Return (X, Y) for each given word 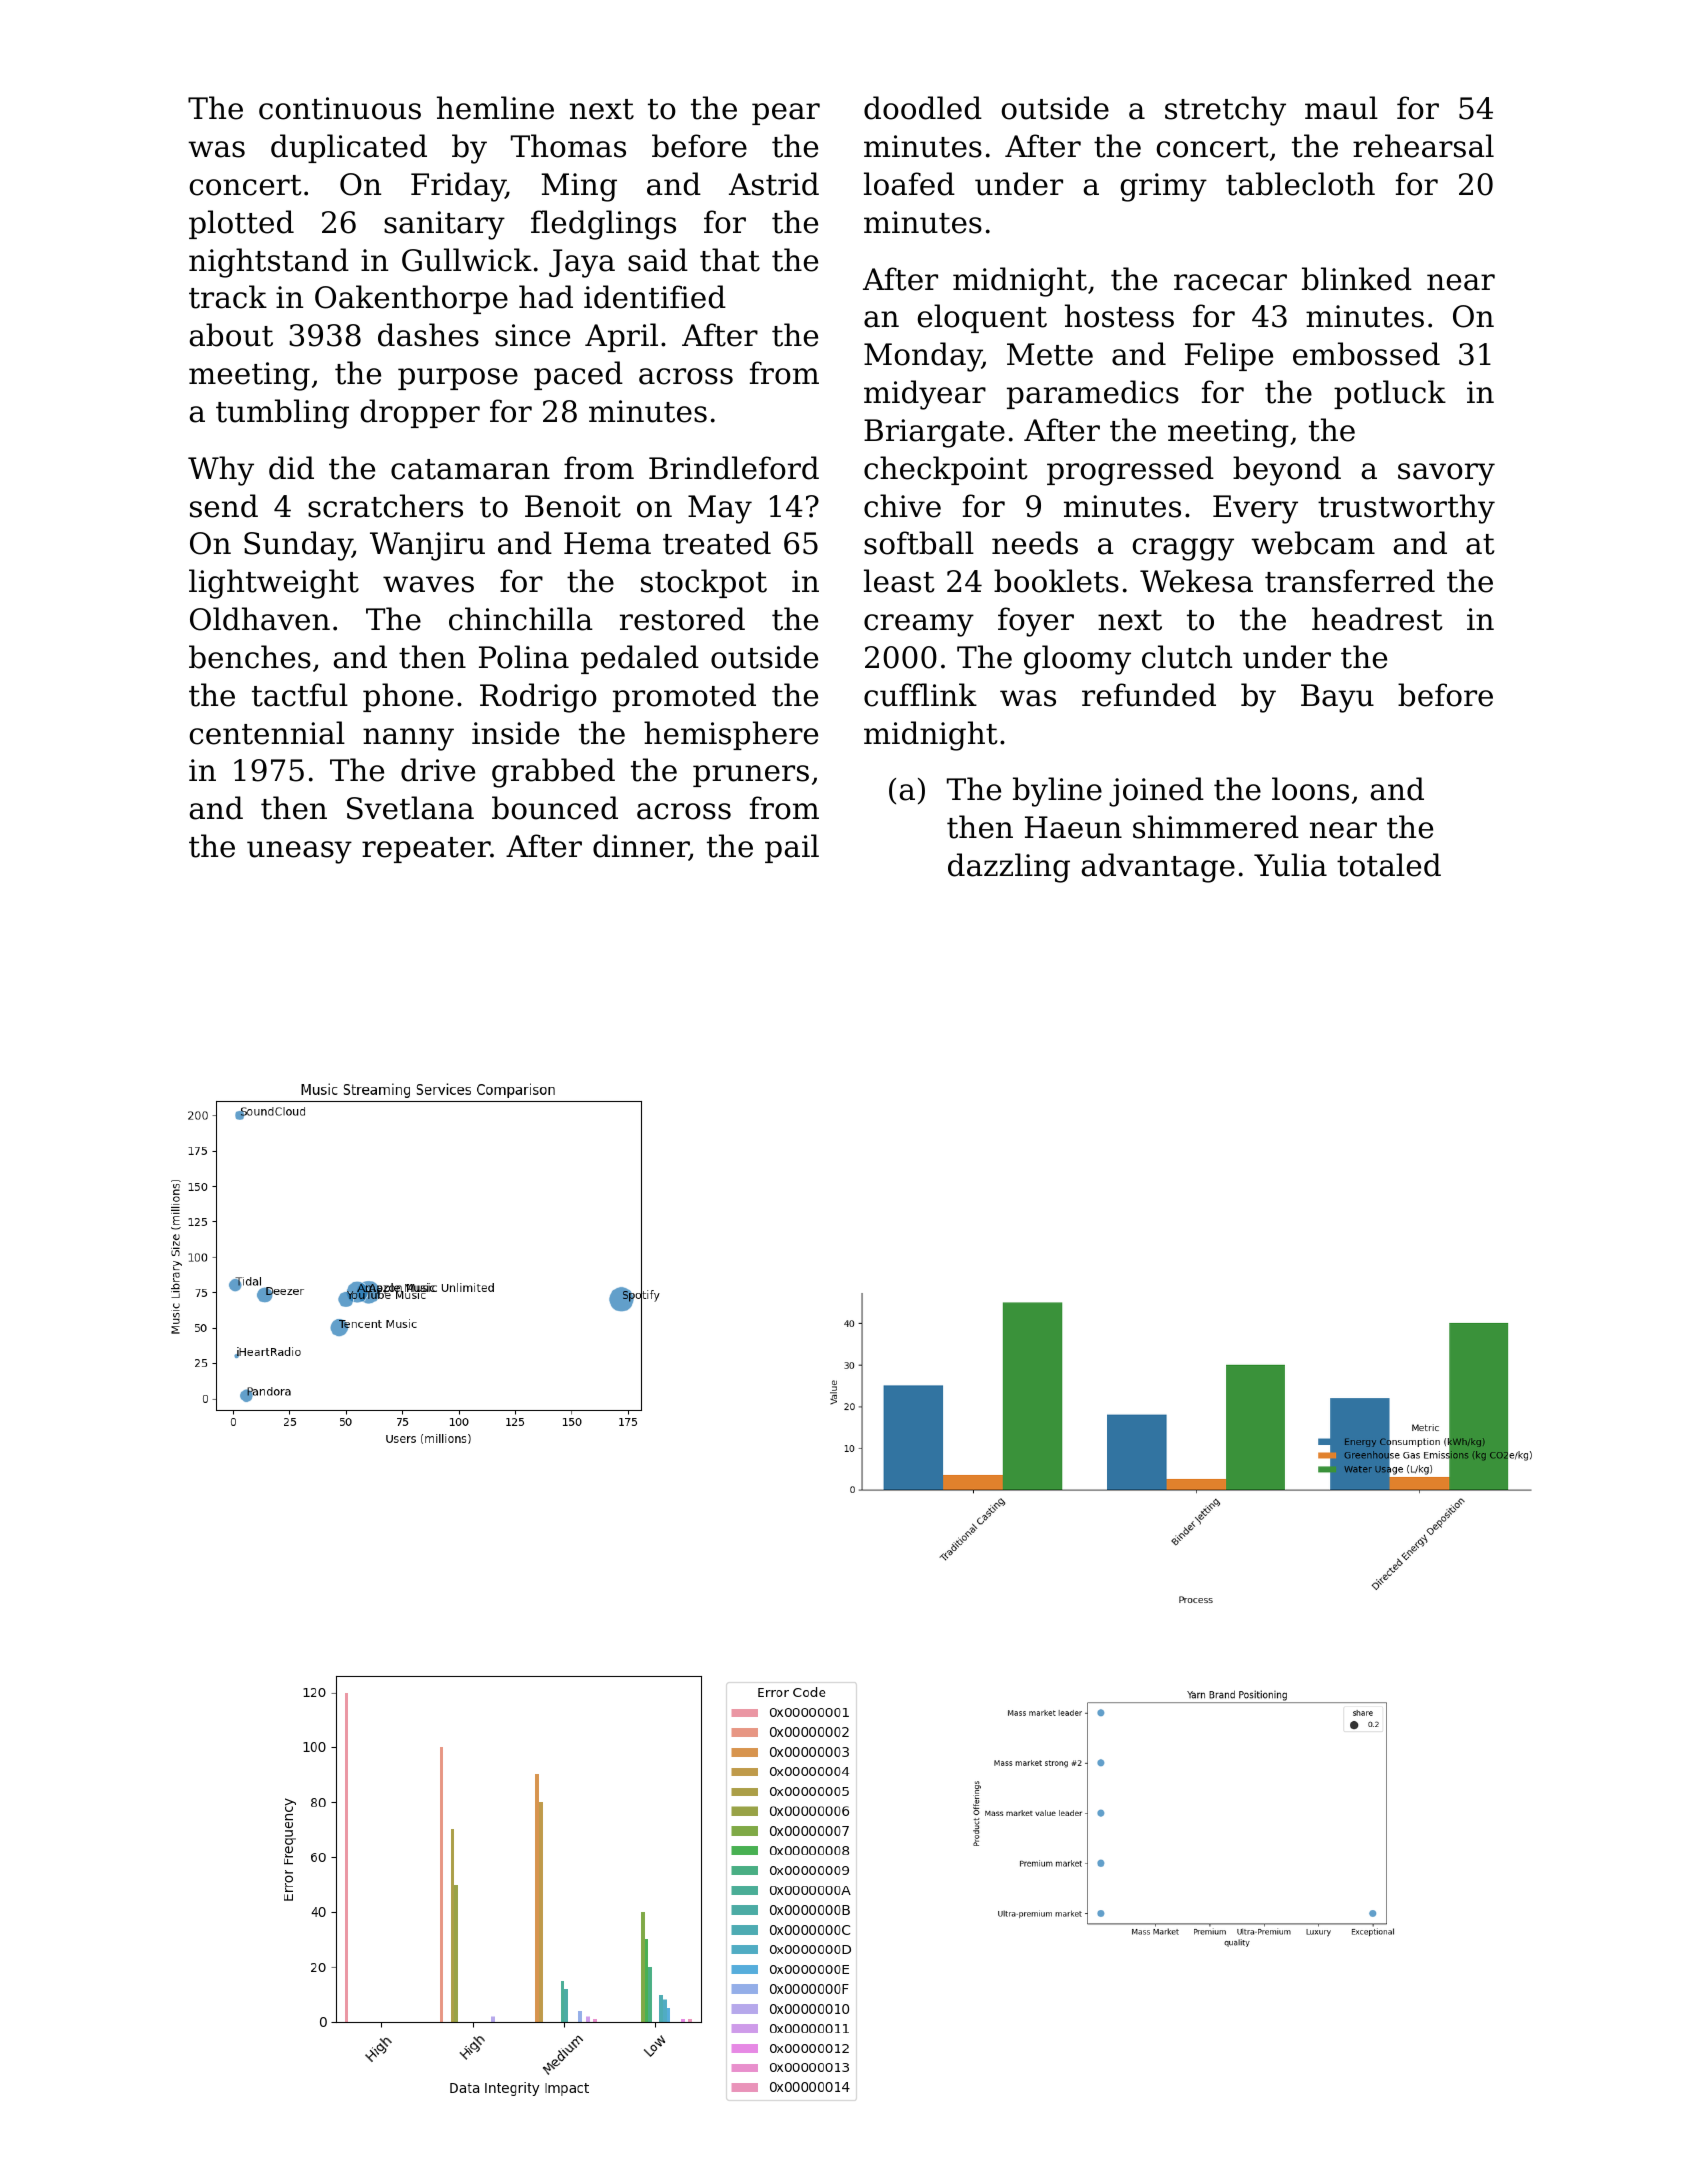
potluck (1390, 394)
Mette (1050, 354)
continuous (340, 108)
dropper (420, 413)
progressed (1130, 471)
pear (786, 114)
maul (1341, 108)
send (224, 506)
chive (902, 506)
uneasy (299, 852)
